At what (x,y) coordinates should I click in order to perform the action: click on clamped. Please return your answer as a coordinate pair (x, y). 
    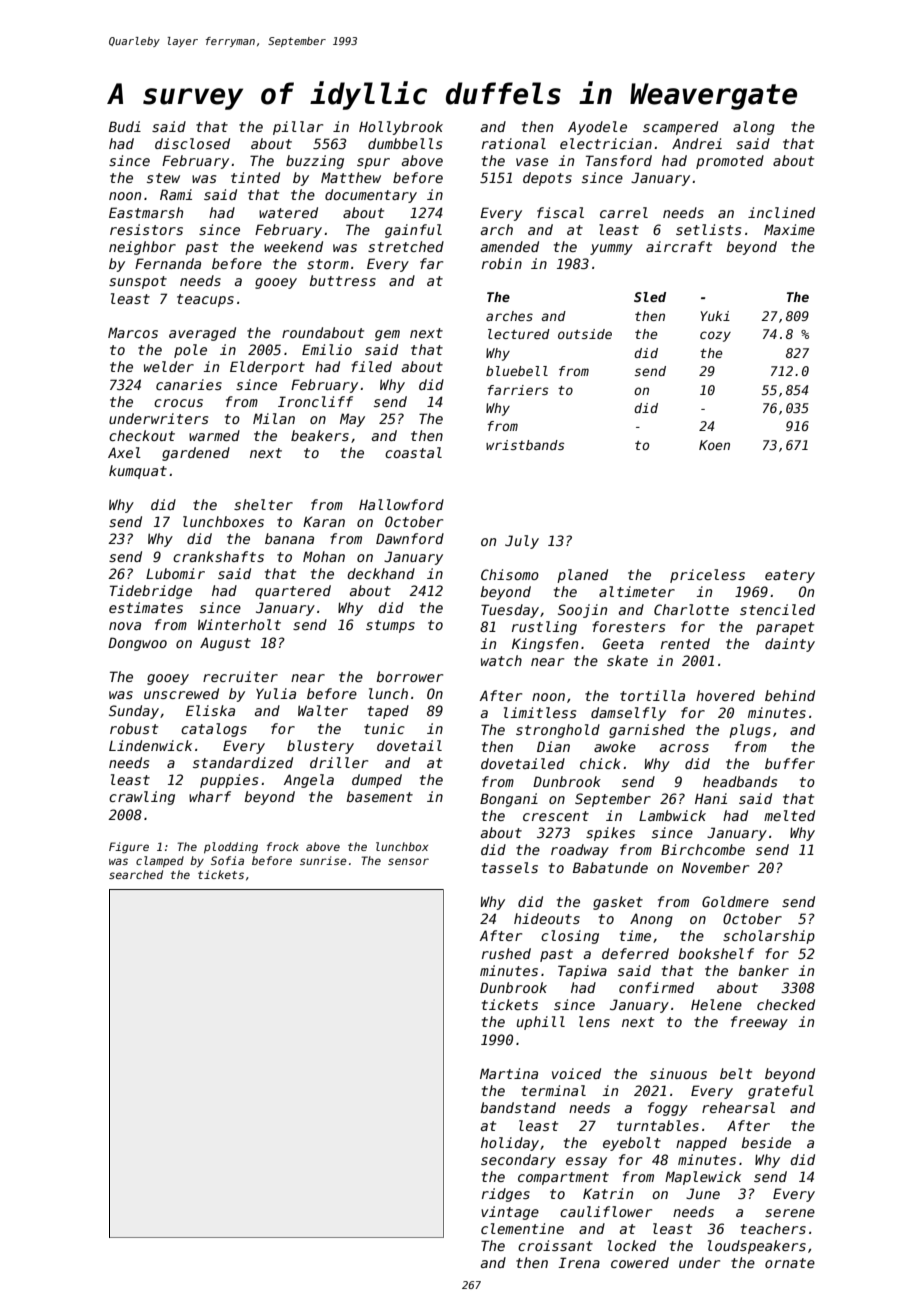
    Looking at the image, I should click on (160, 862).
